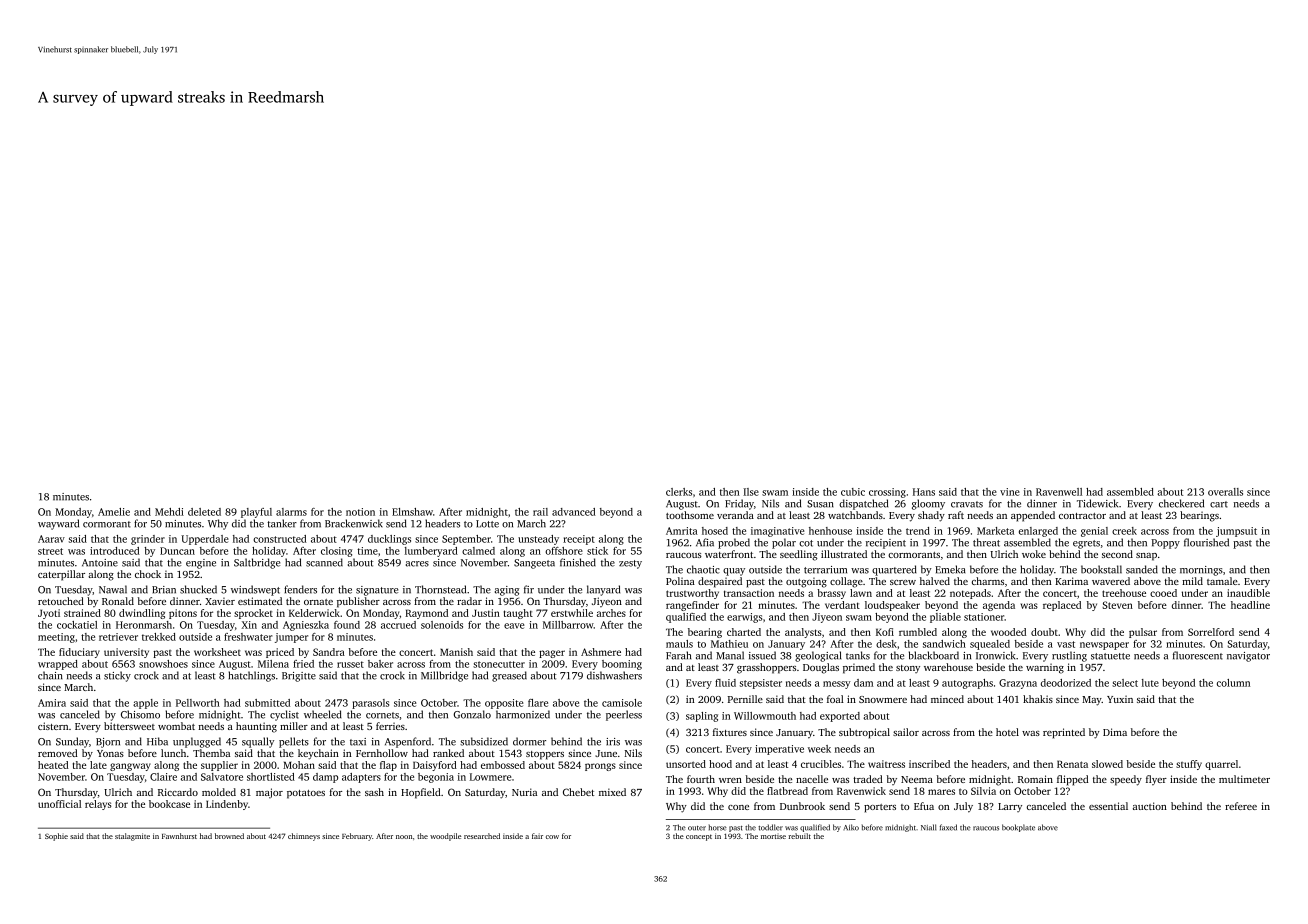  What do you see at coordinates (578, 562) in the screenshot?
I see `finished` at bounding box center [578, 562].
